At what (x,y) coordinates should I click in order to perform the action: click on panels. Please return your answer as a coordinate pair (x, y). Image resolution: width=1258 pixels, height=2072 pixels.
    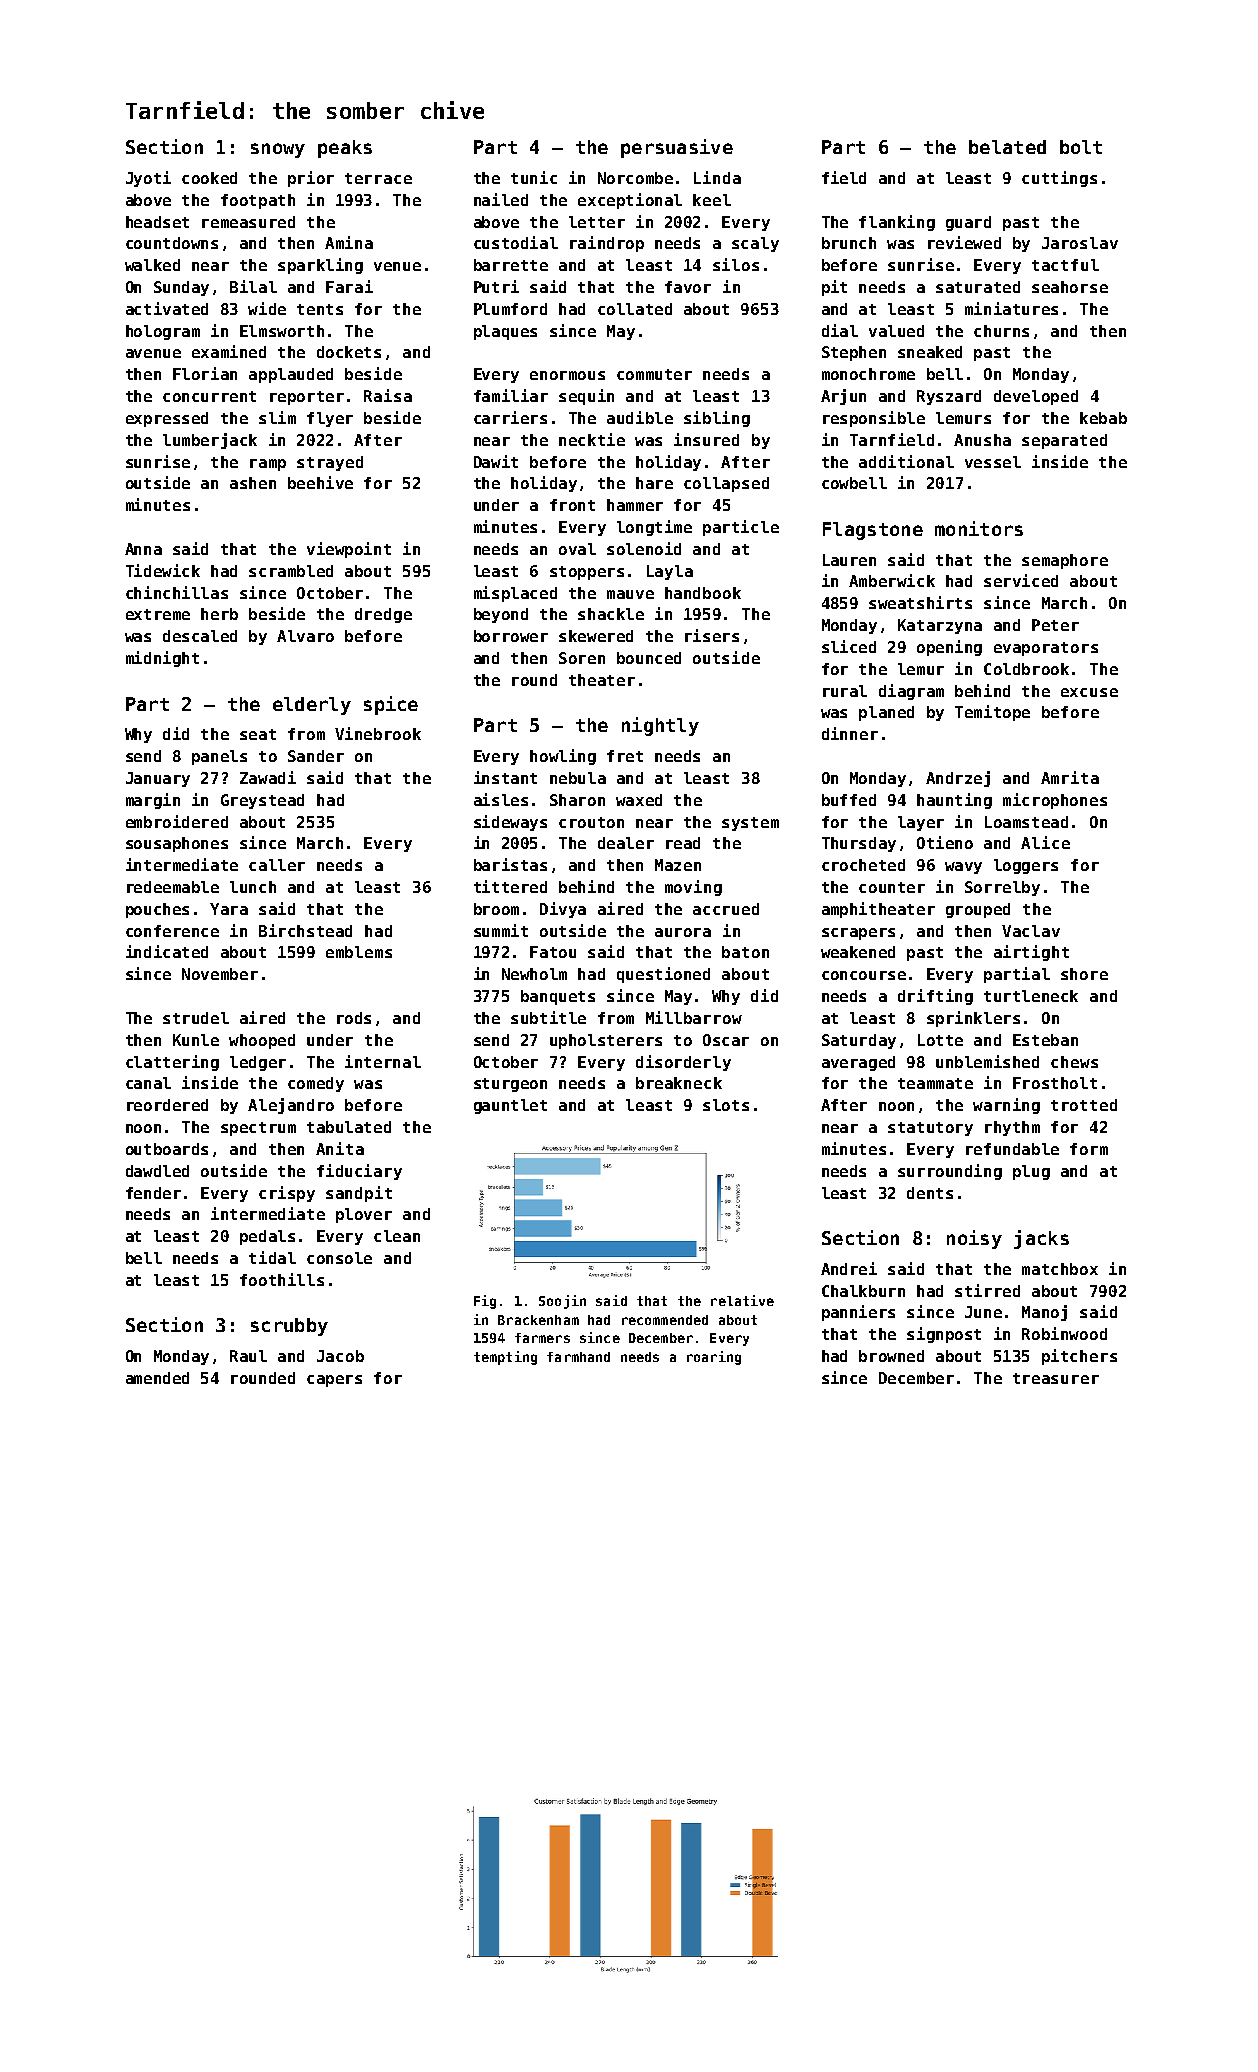
    Looking at the image, I should click on (219, 757).
